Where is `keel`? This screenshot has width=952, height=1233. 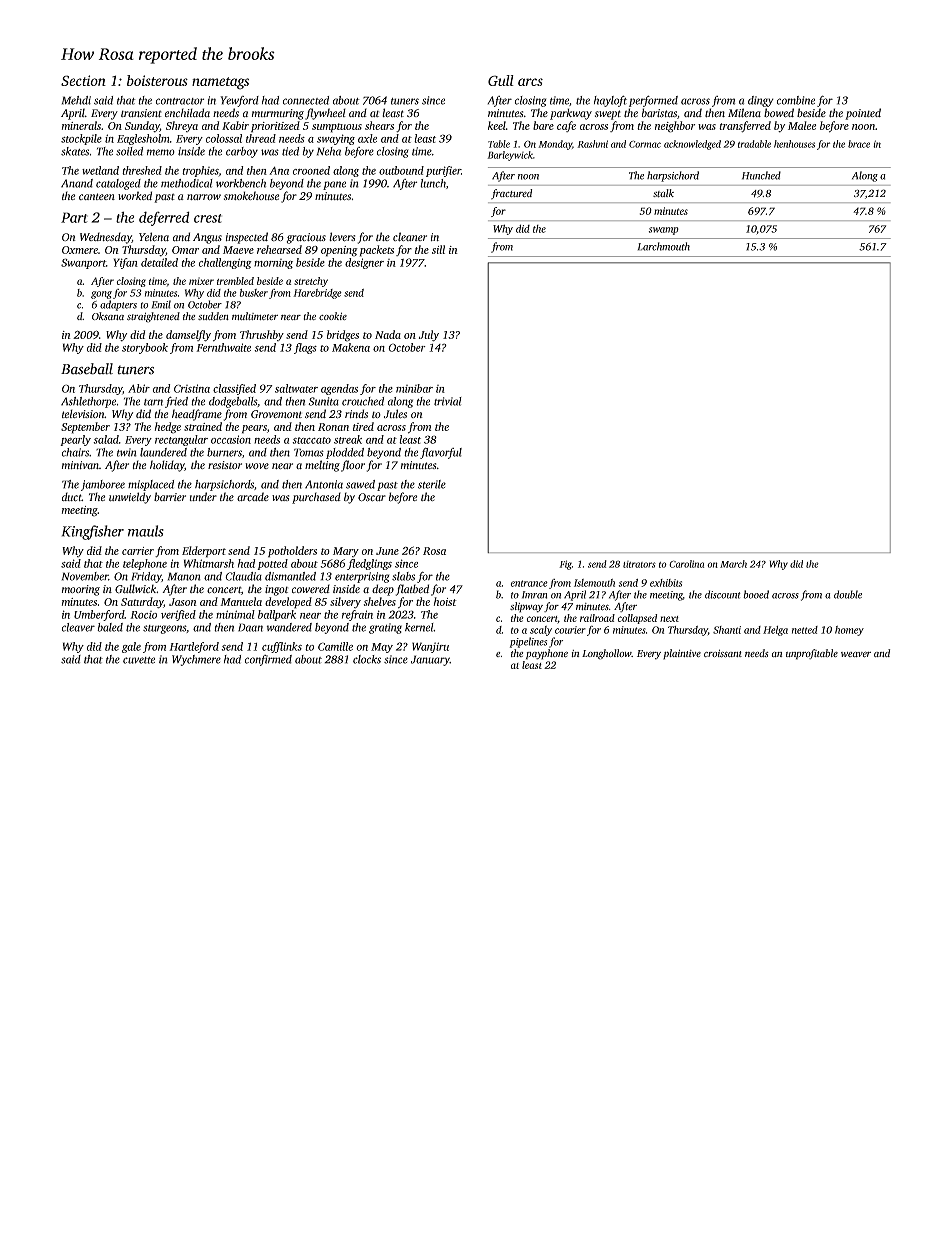 keel is located at coordinates (497, 125).
